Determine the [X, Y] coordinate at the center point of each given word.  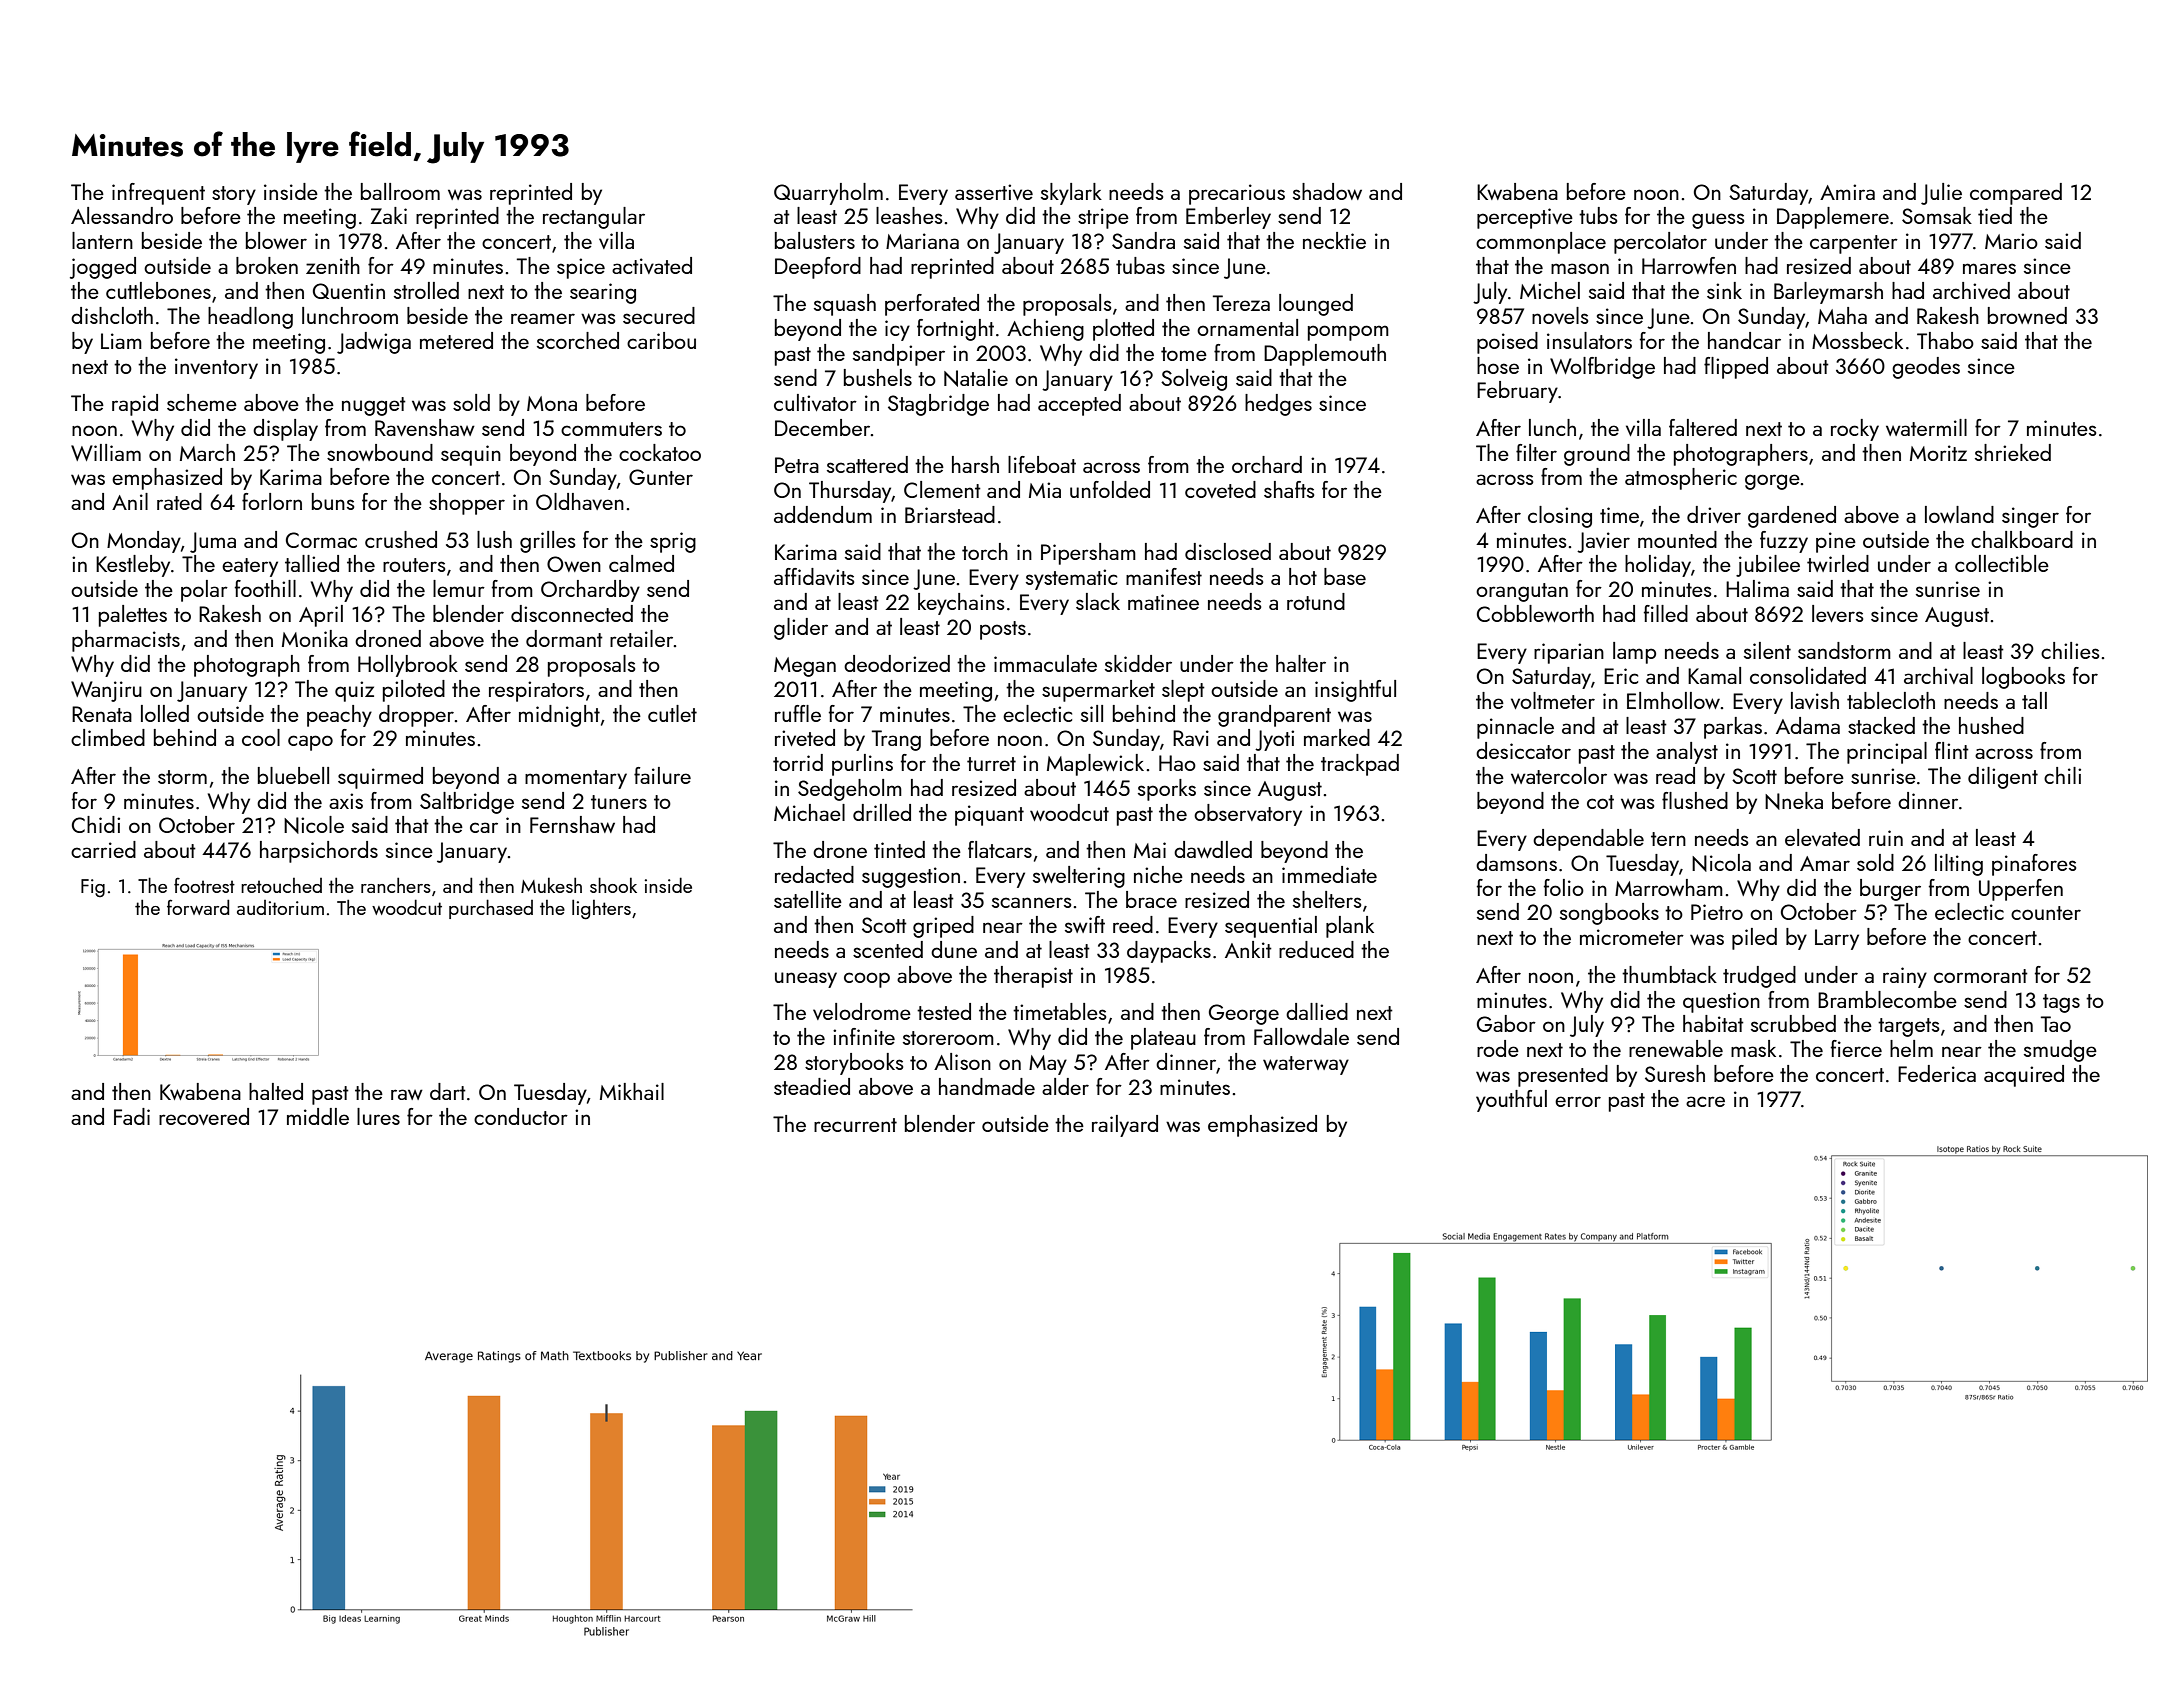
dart [448, 1091]
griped [943, 927]
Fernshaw [572, 824]
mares [1989, 268]
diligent [2003, 778]
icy [897, 330]
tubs [1598, 215]
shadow [1327, 191]
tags [2061, 1003]
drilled [882, 812]
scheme [202, 402]
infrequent [158, 194]
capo [310, 743]
